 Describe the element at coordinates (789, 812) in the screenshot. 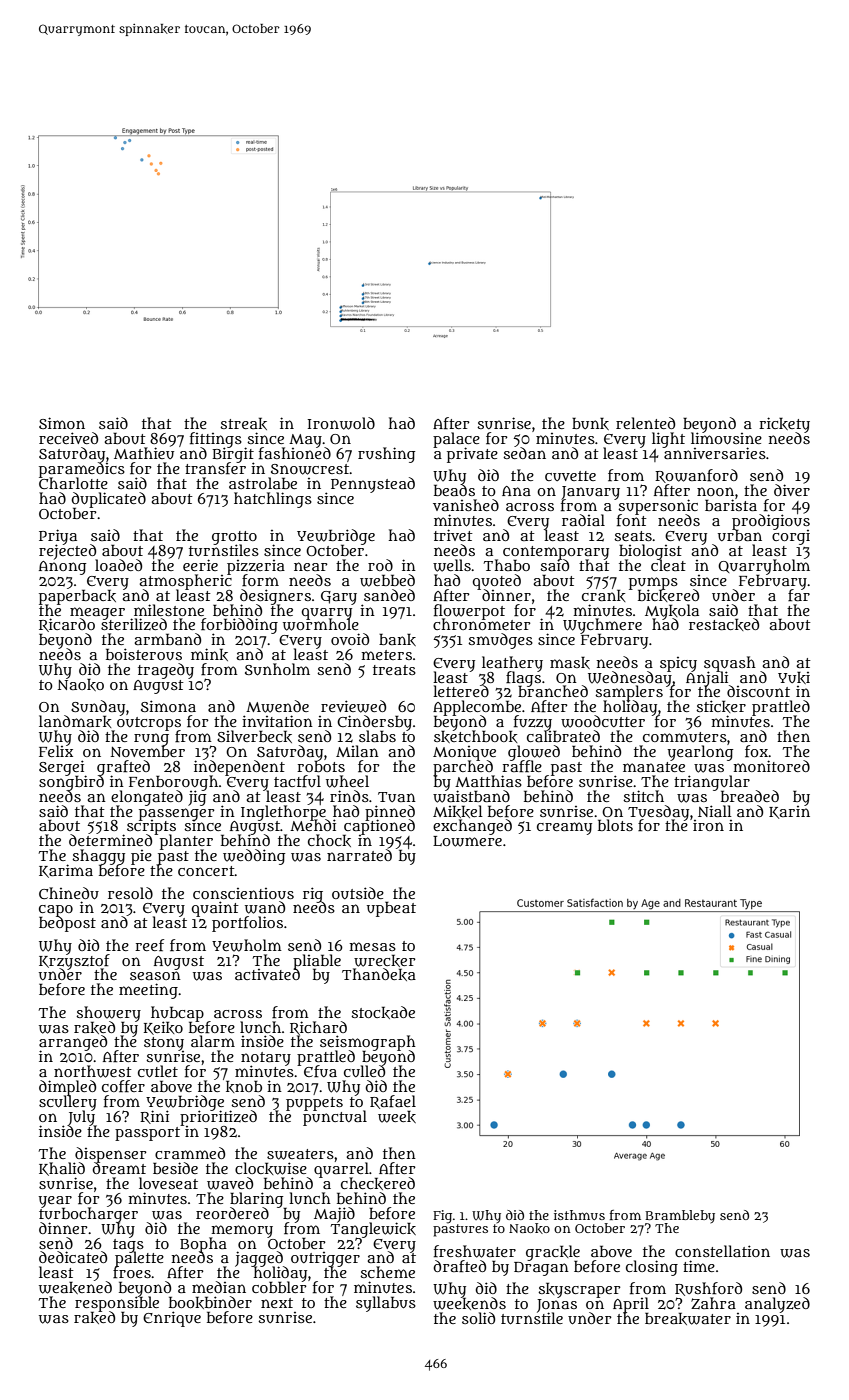

I see `Karin` at that location.
